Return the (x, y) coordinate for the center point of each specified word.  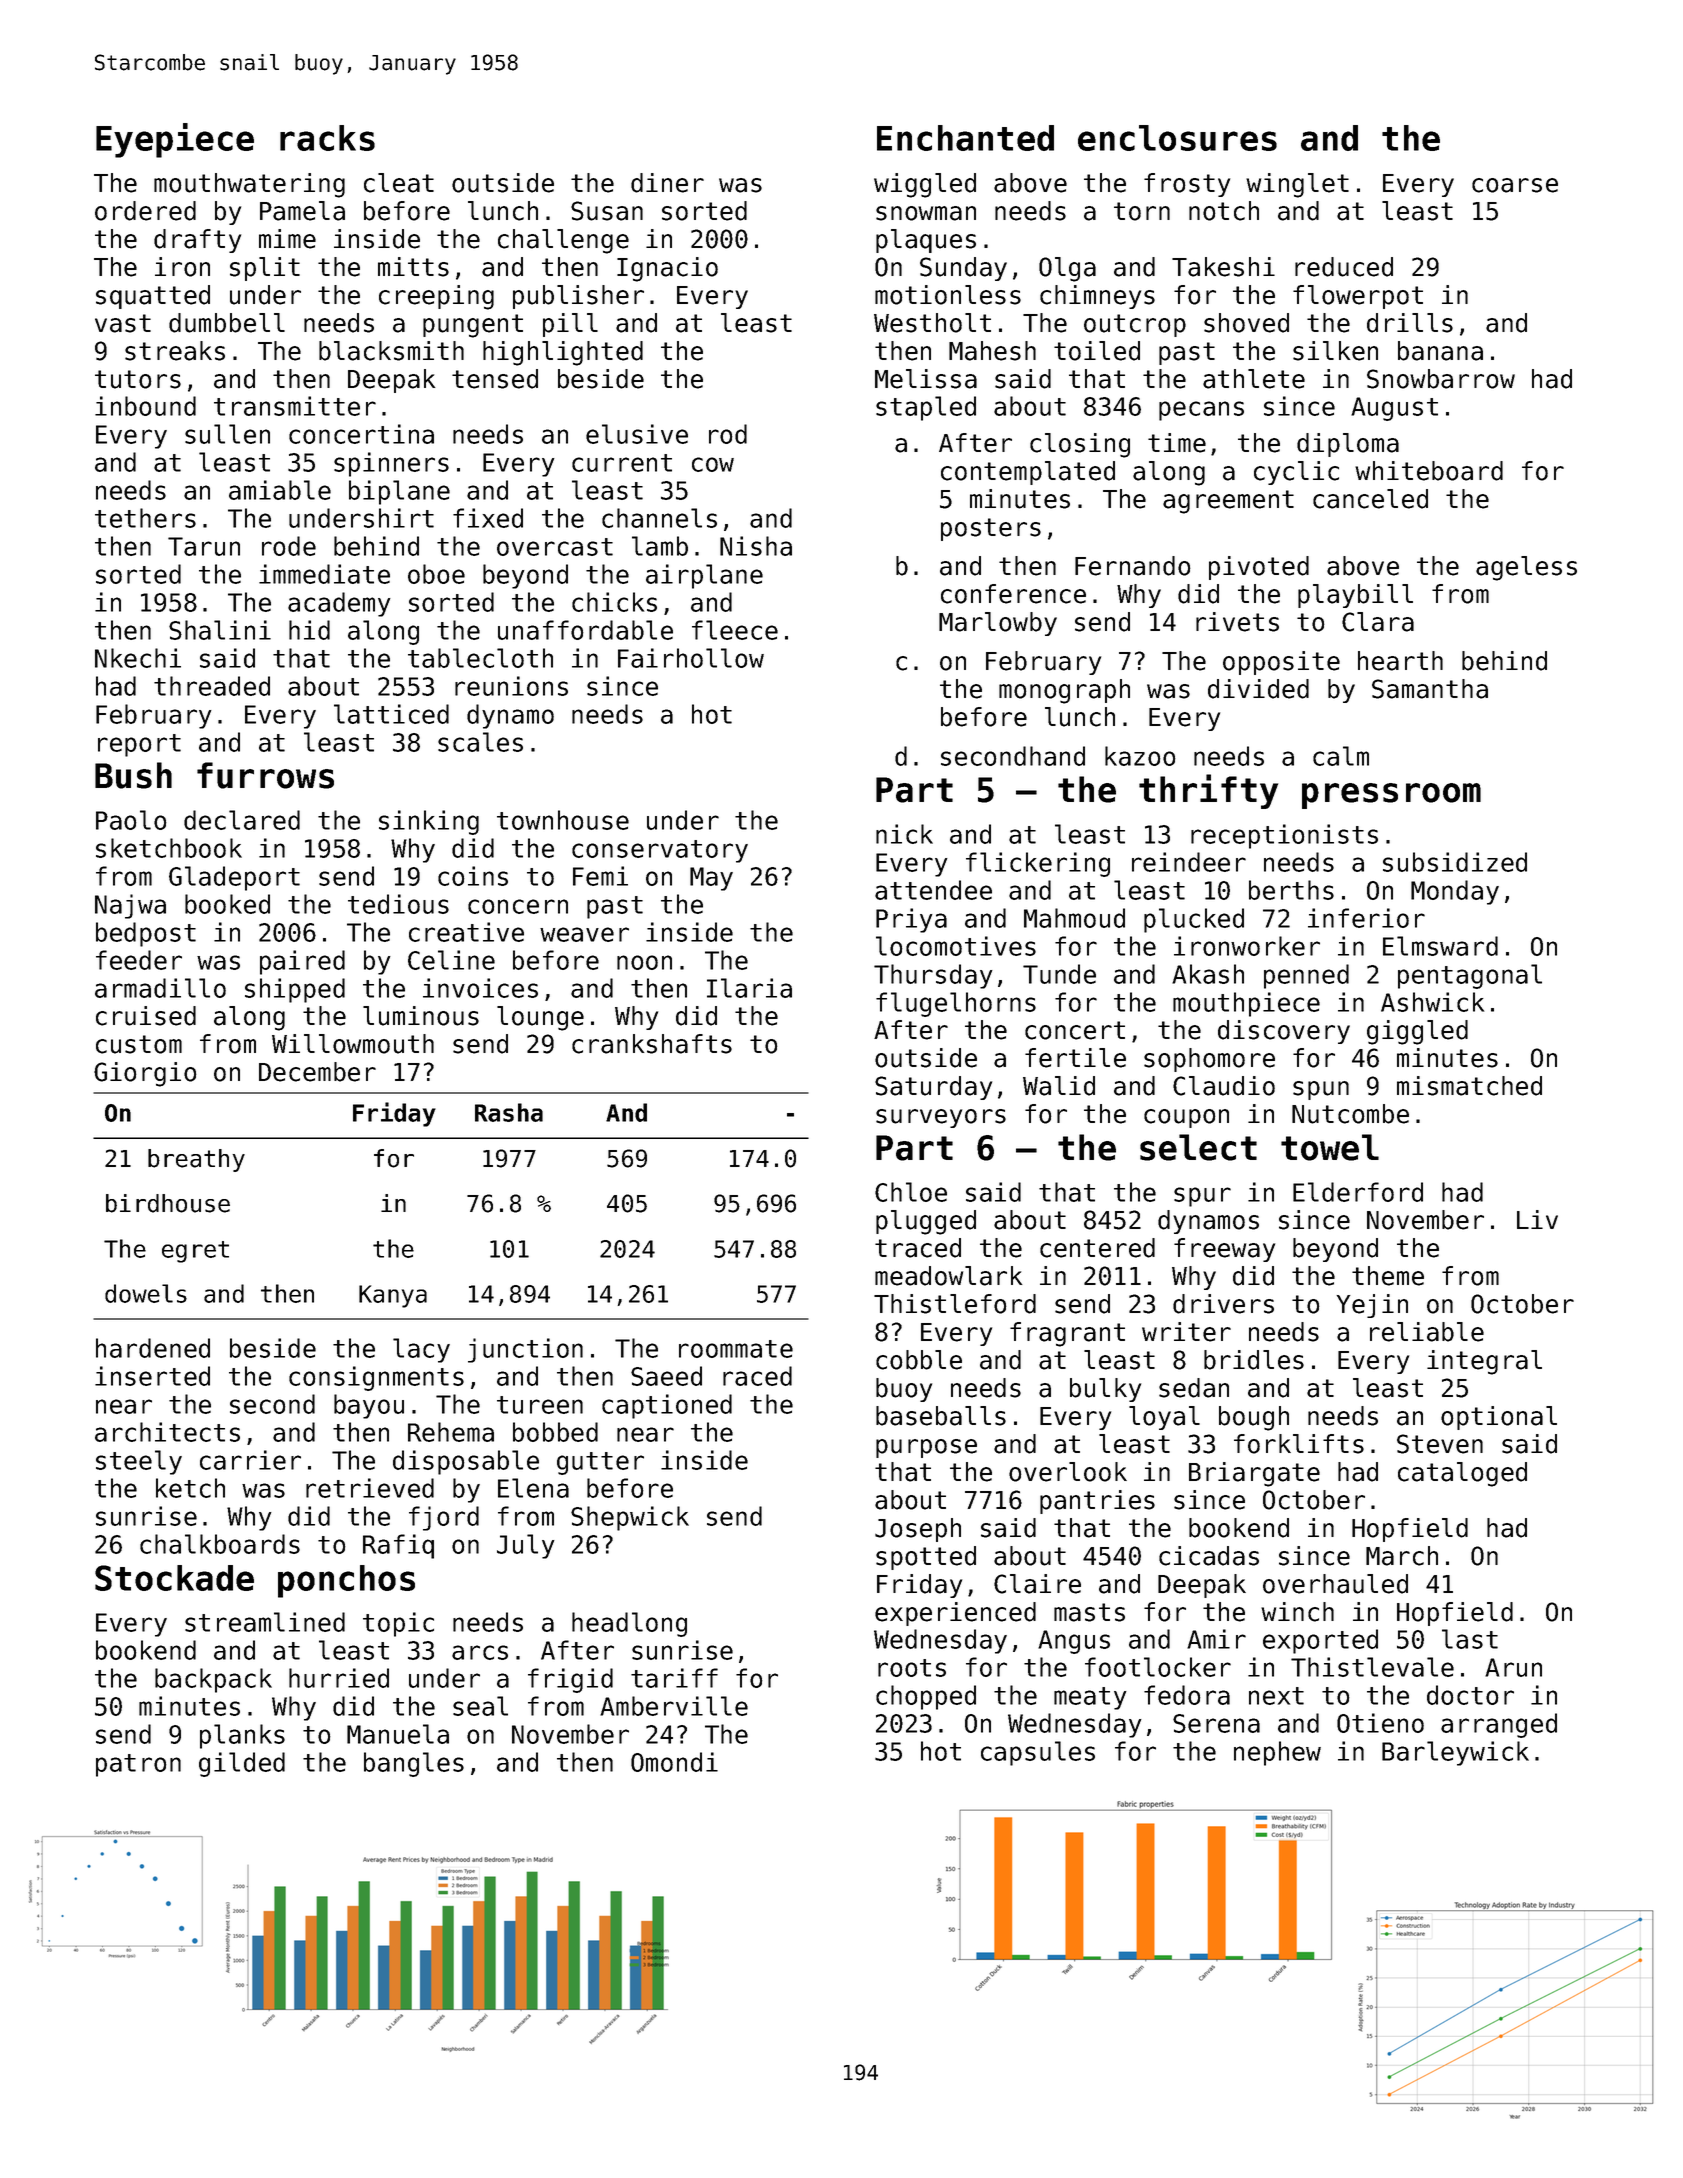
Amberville (674, 1706)
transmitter (295, 406)
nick (904, 834)
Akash (1208, 974)
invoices (480, 988)
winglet (1297, 185)
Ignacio (667, 269)
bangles (414, 1764)
